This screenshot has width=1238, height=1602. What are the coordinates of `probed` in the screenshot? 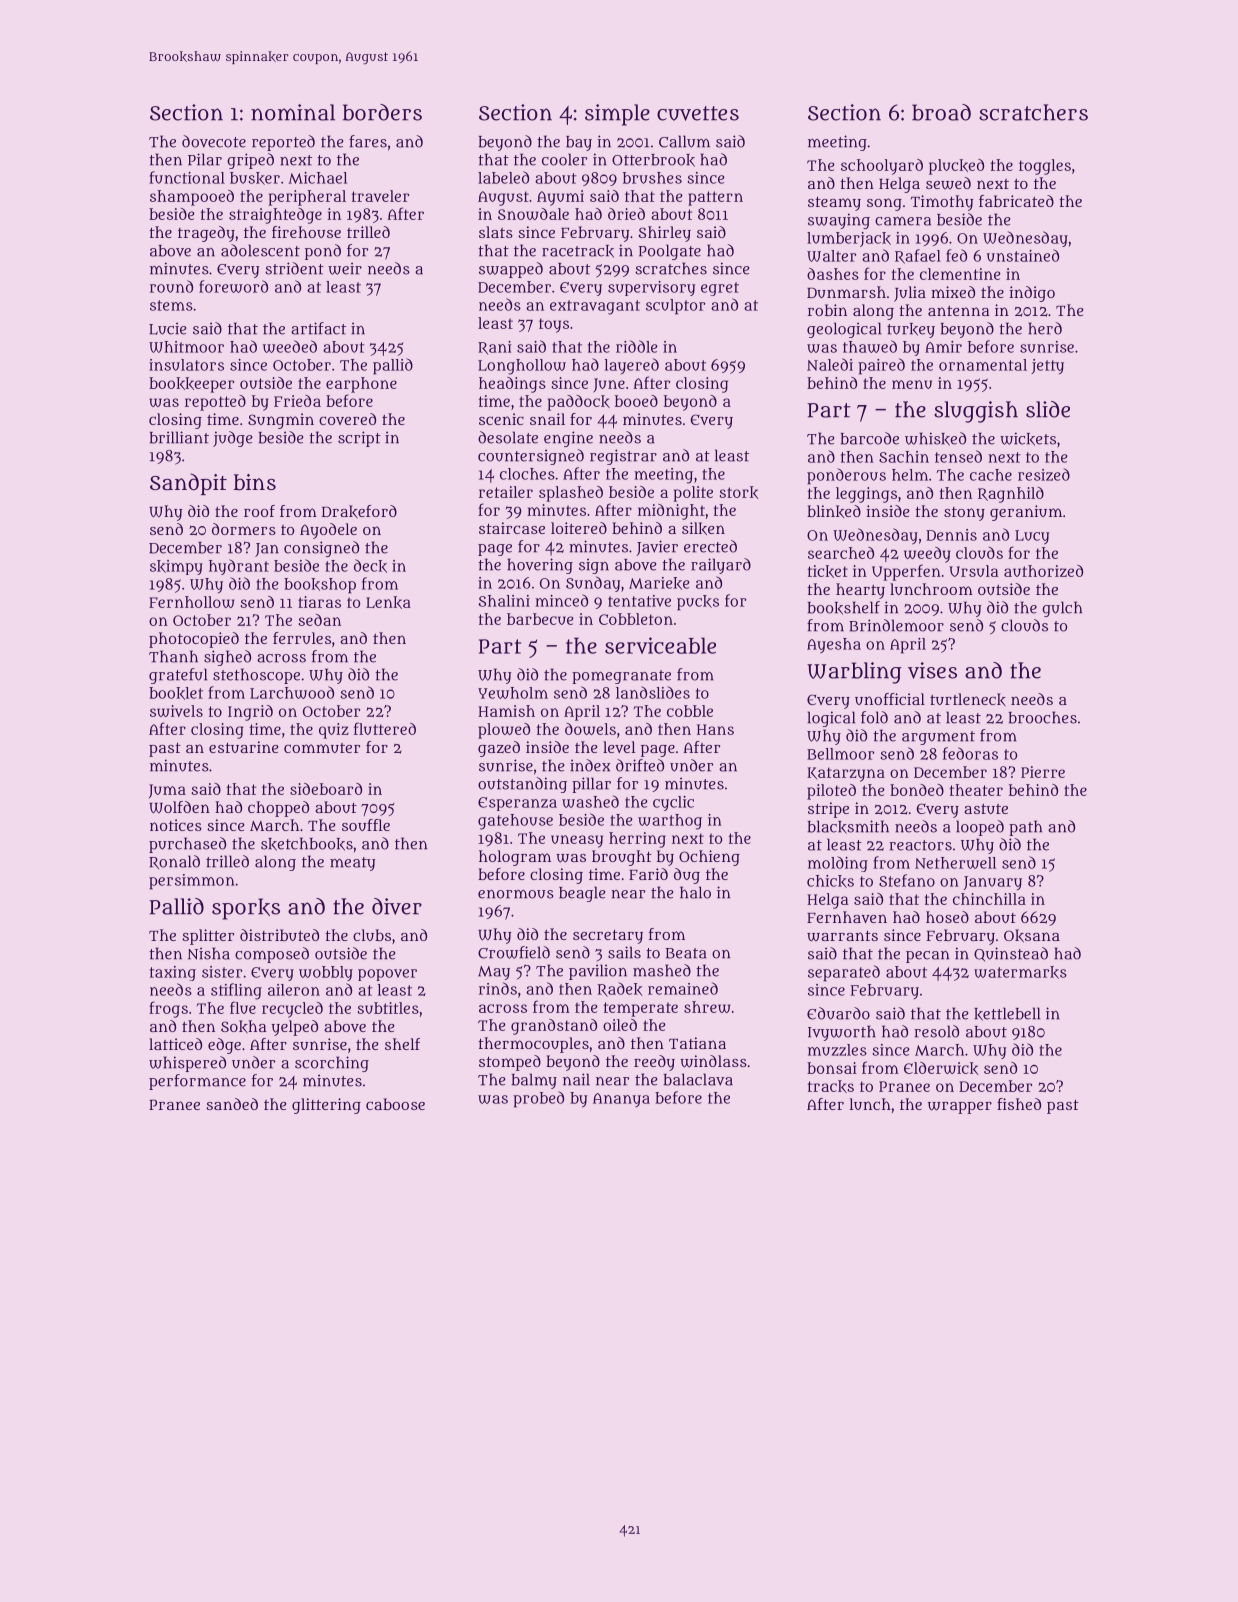 It's located at (538, 1099).
